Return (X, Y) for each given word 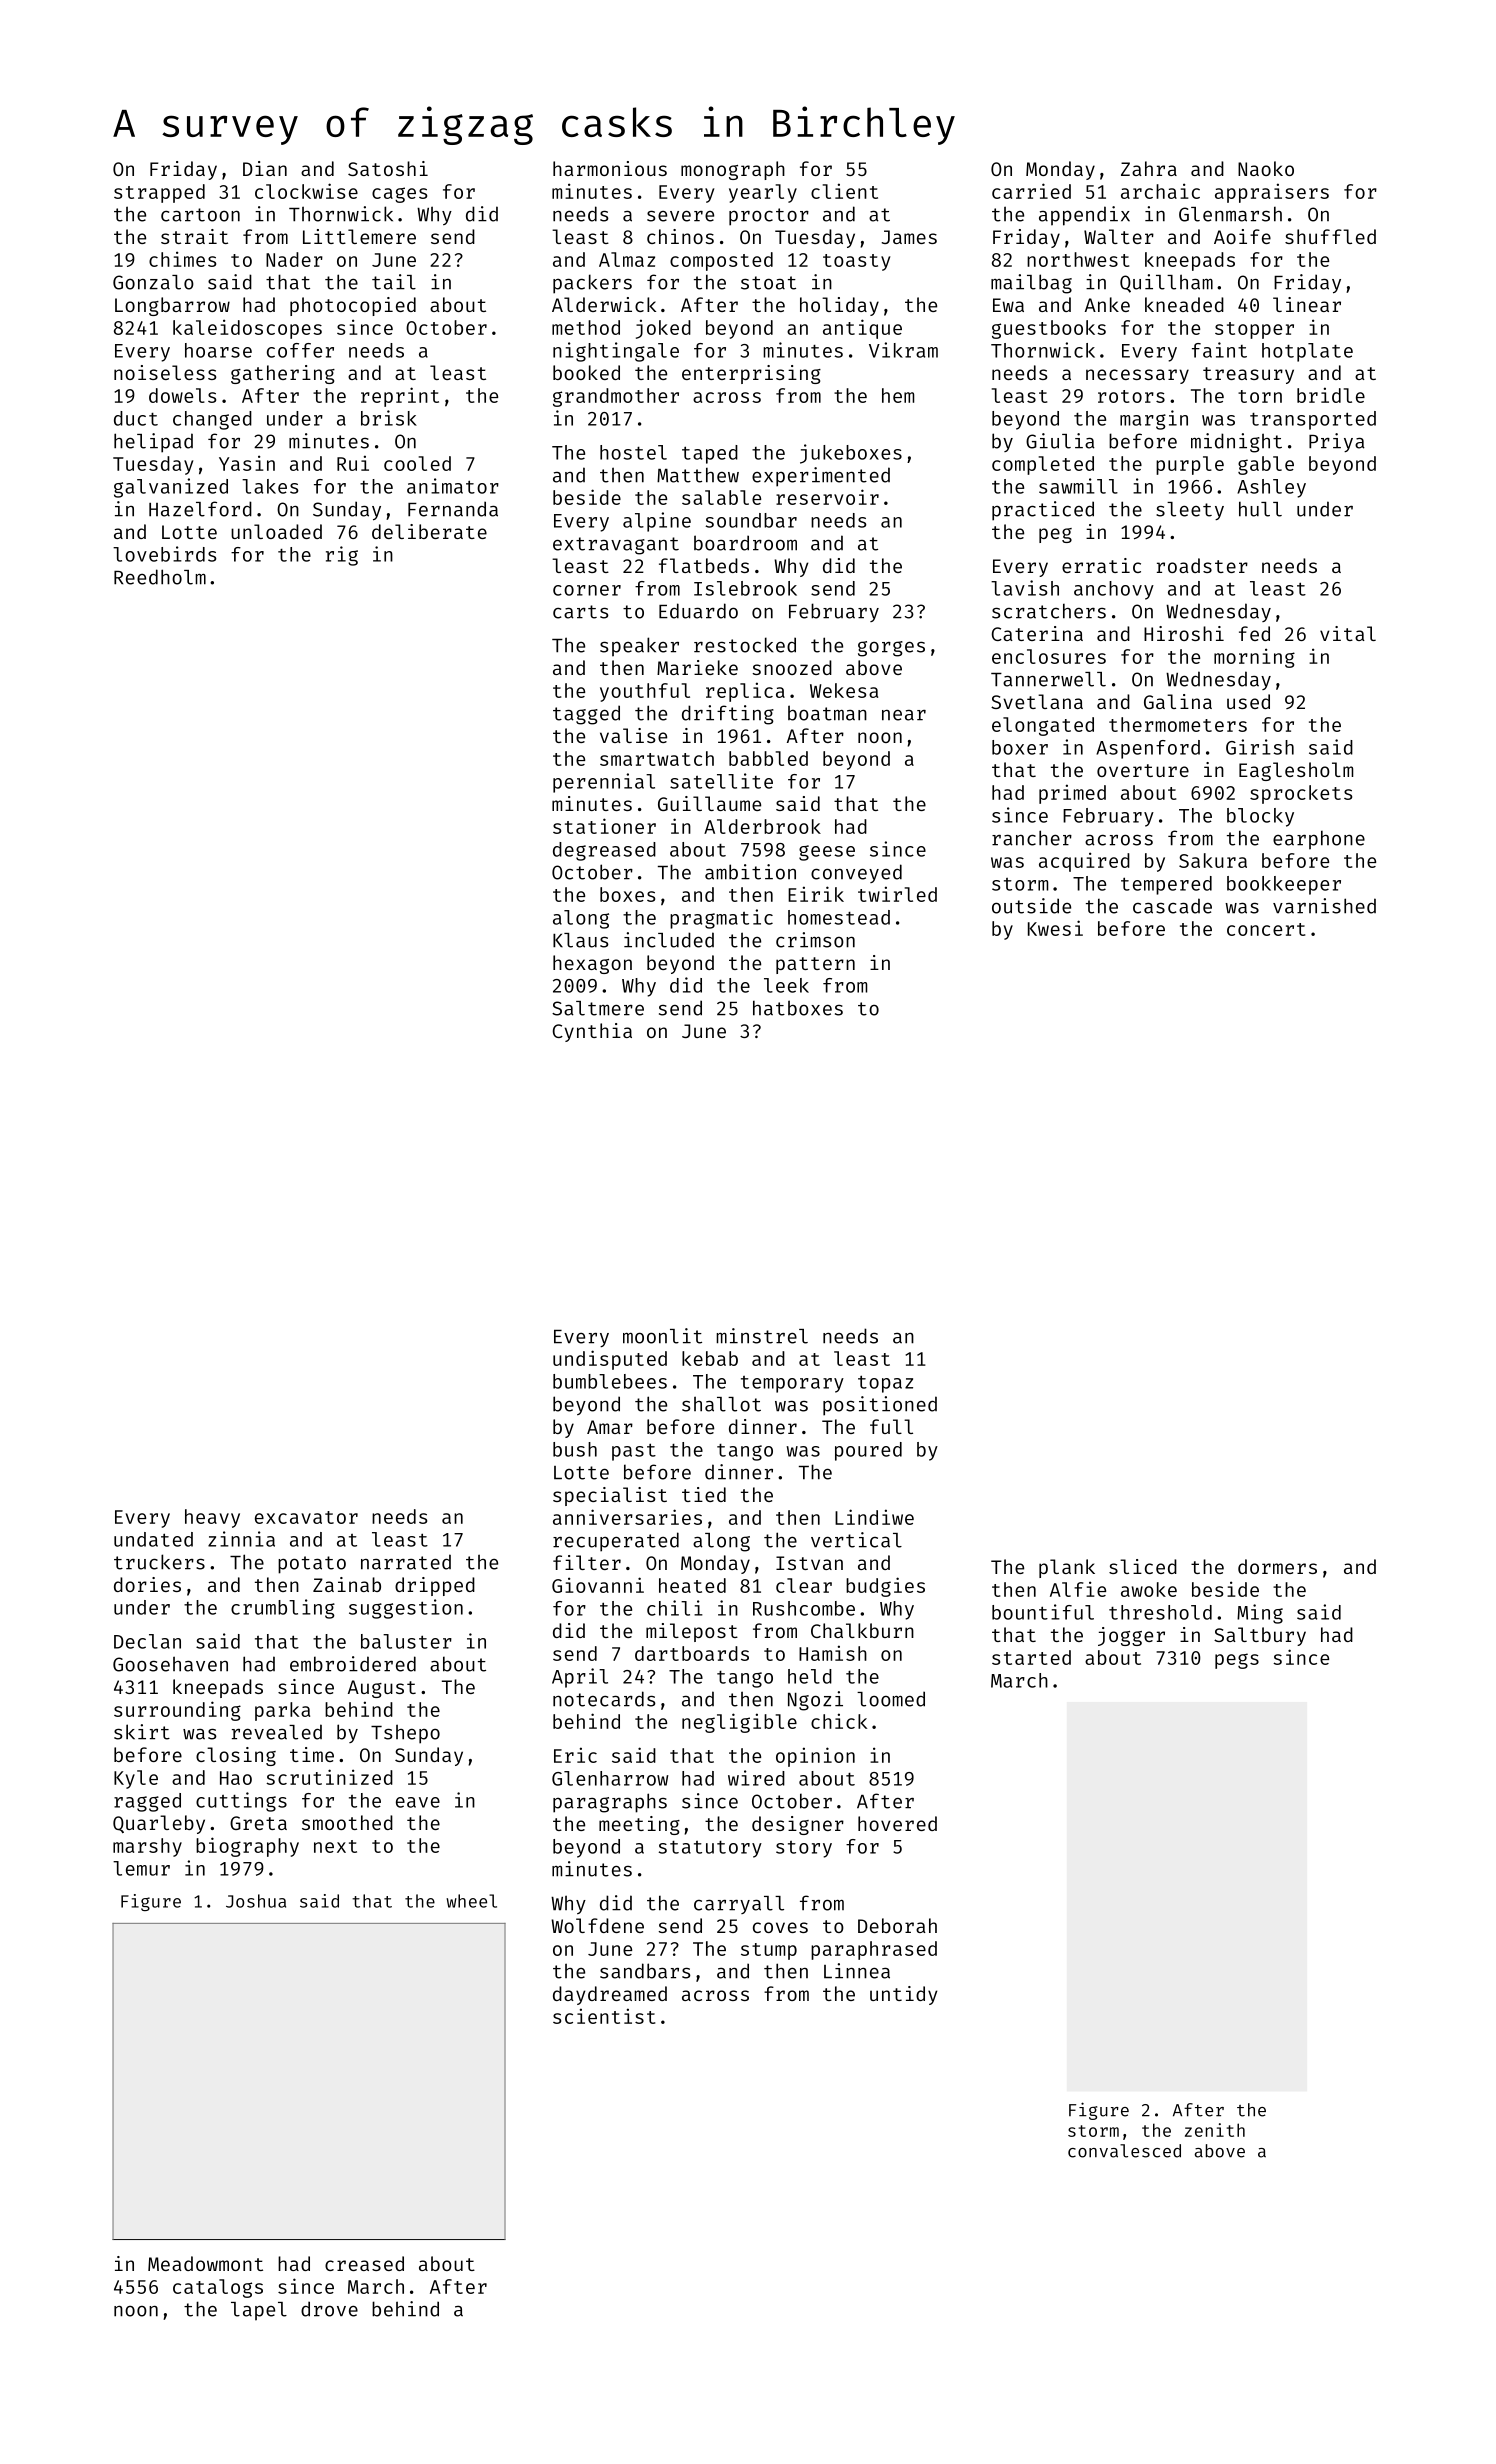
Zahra (1149, 168)
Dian (265, 168)
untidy (903, 1995)
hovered (897, 1823)
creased (364, 2263)
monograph (733, 170)
